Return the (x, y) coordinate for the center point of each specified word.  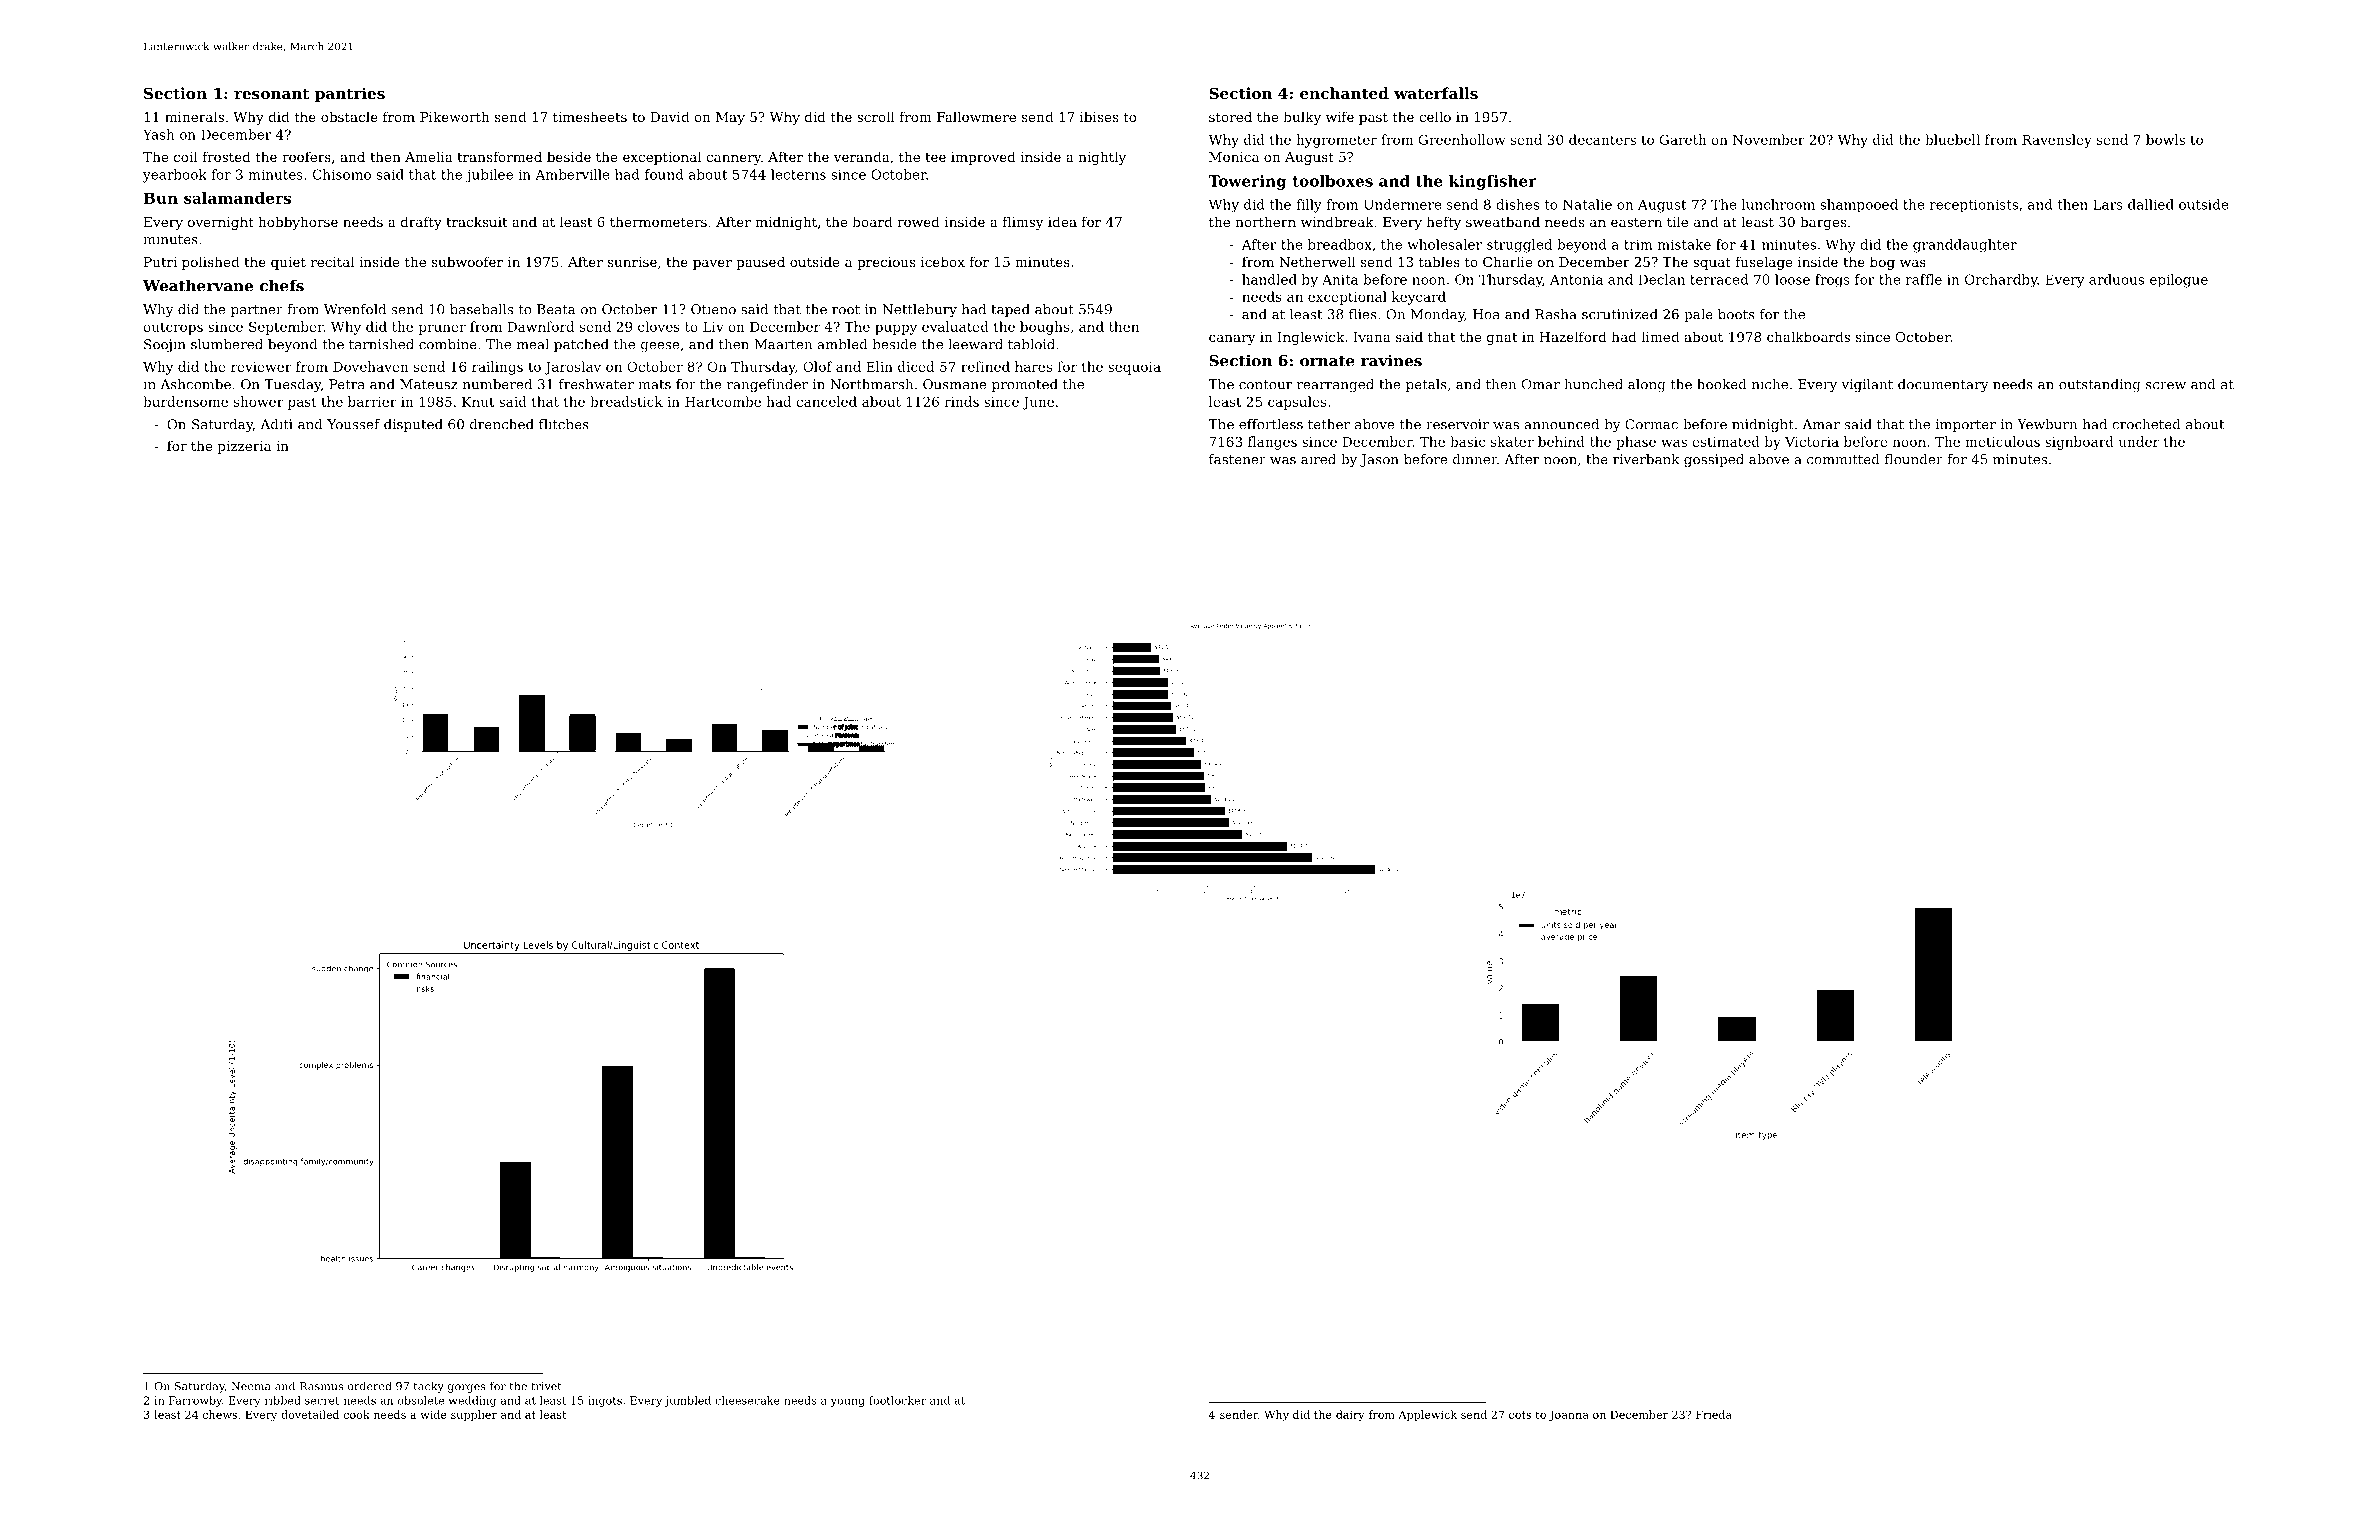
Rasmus (321, 1386)
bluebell (1952, 139)
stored (1230, 116)
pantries (350, 94)
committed (1843, 459)
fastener (1237, 459)
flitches (564, 424)
